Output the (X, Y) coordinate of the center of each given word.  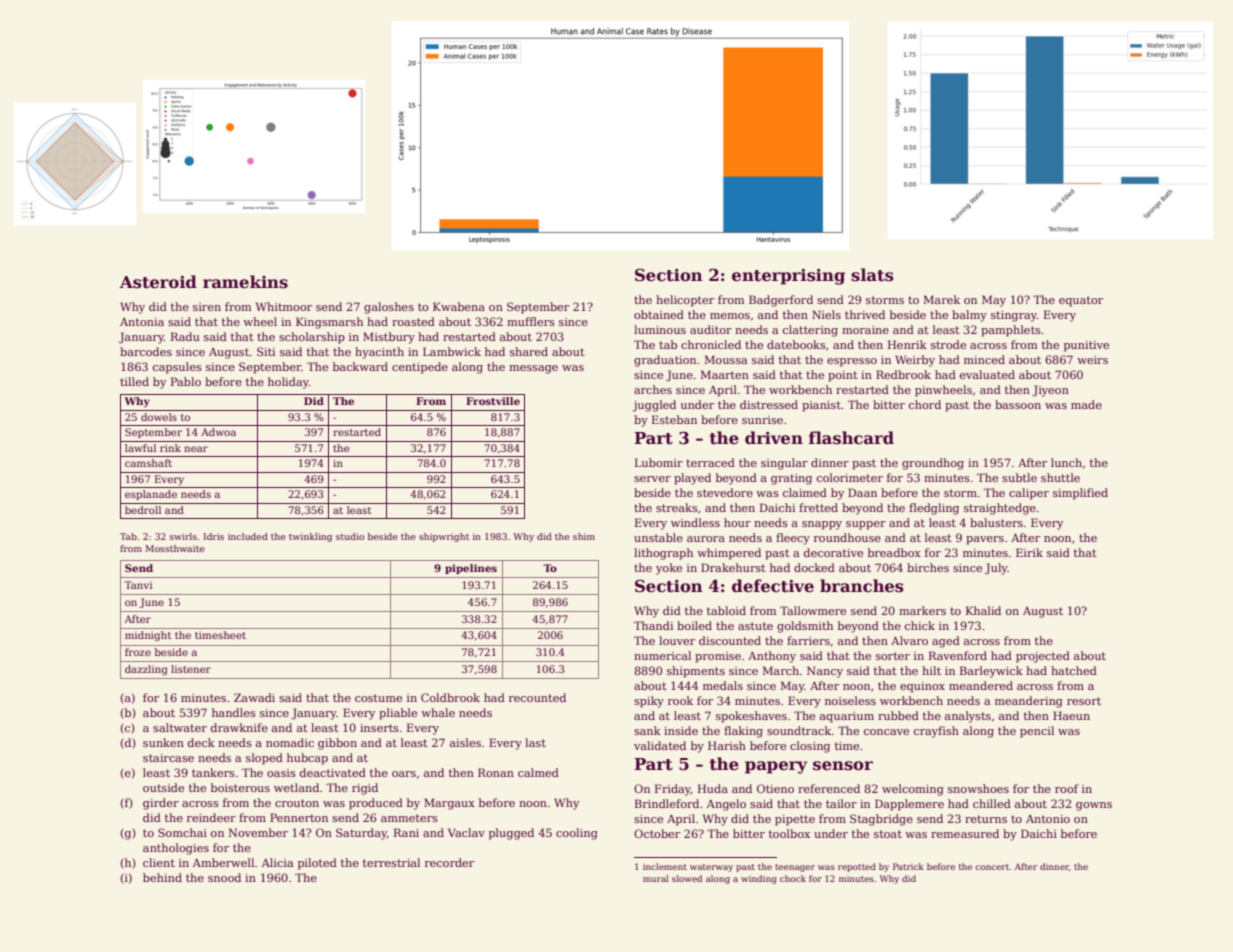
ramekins (245, 282)
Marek (942, 299)
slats (872, 275)
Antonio (1048, 819)
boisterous (240, 787)
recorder (449, 862)
